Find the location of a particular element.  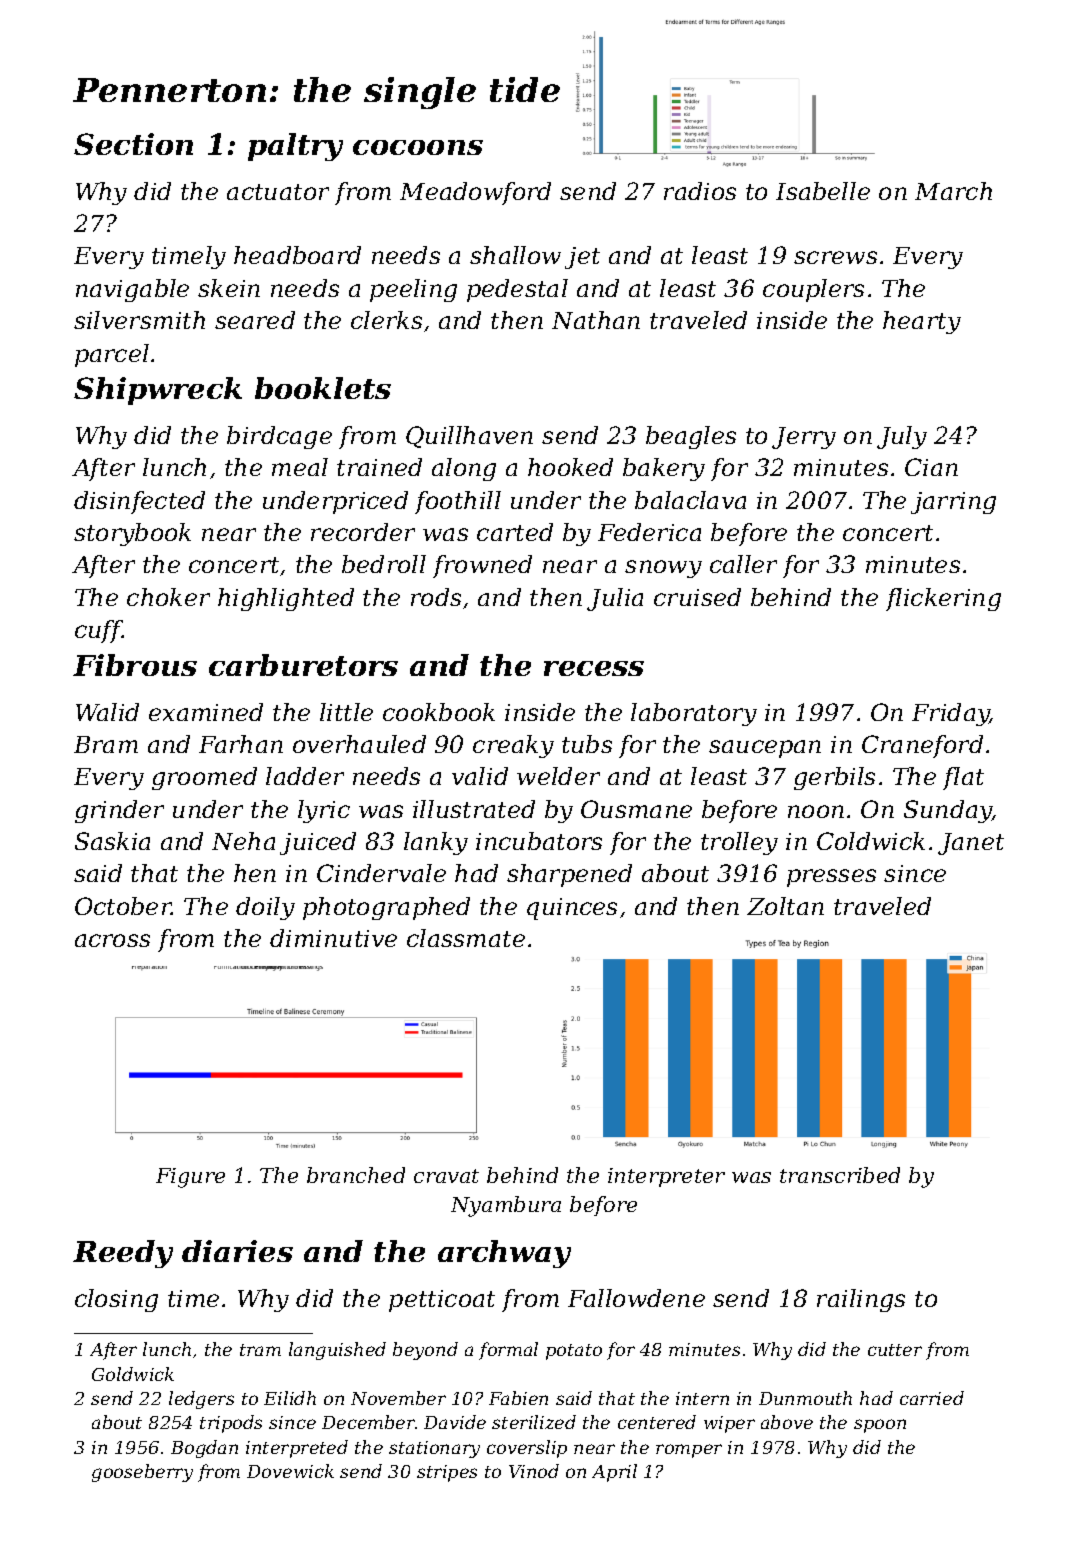

groomed is located at coordinates (204, 778).
